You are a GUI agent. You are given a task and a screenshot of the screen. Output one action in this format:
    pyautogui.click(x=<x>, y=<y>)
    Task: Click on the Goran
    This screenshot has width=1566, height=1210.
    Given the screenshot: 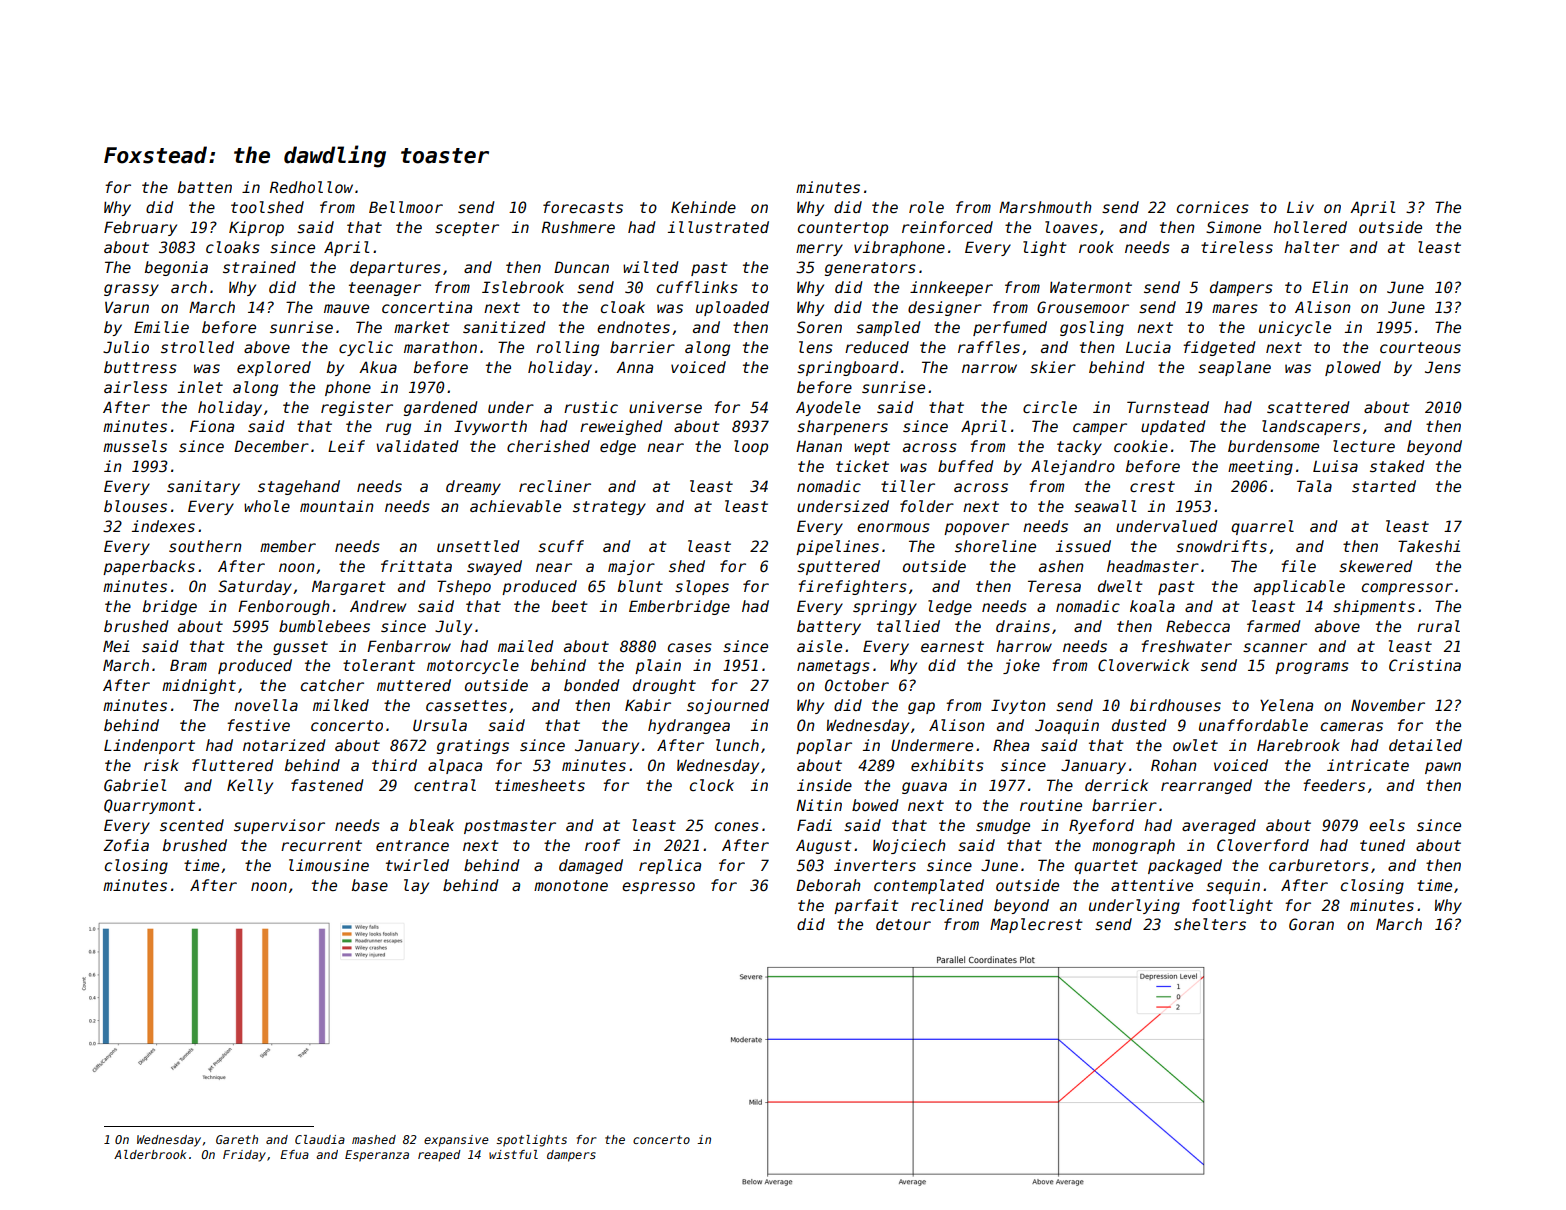 What is the action you would take?
    pyautogui.click(x=1311, y=924)
